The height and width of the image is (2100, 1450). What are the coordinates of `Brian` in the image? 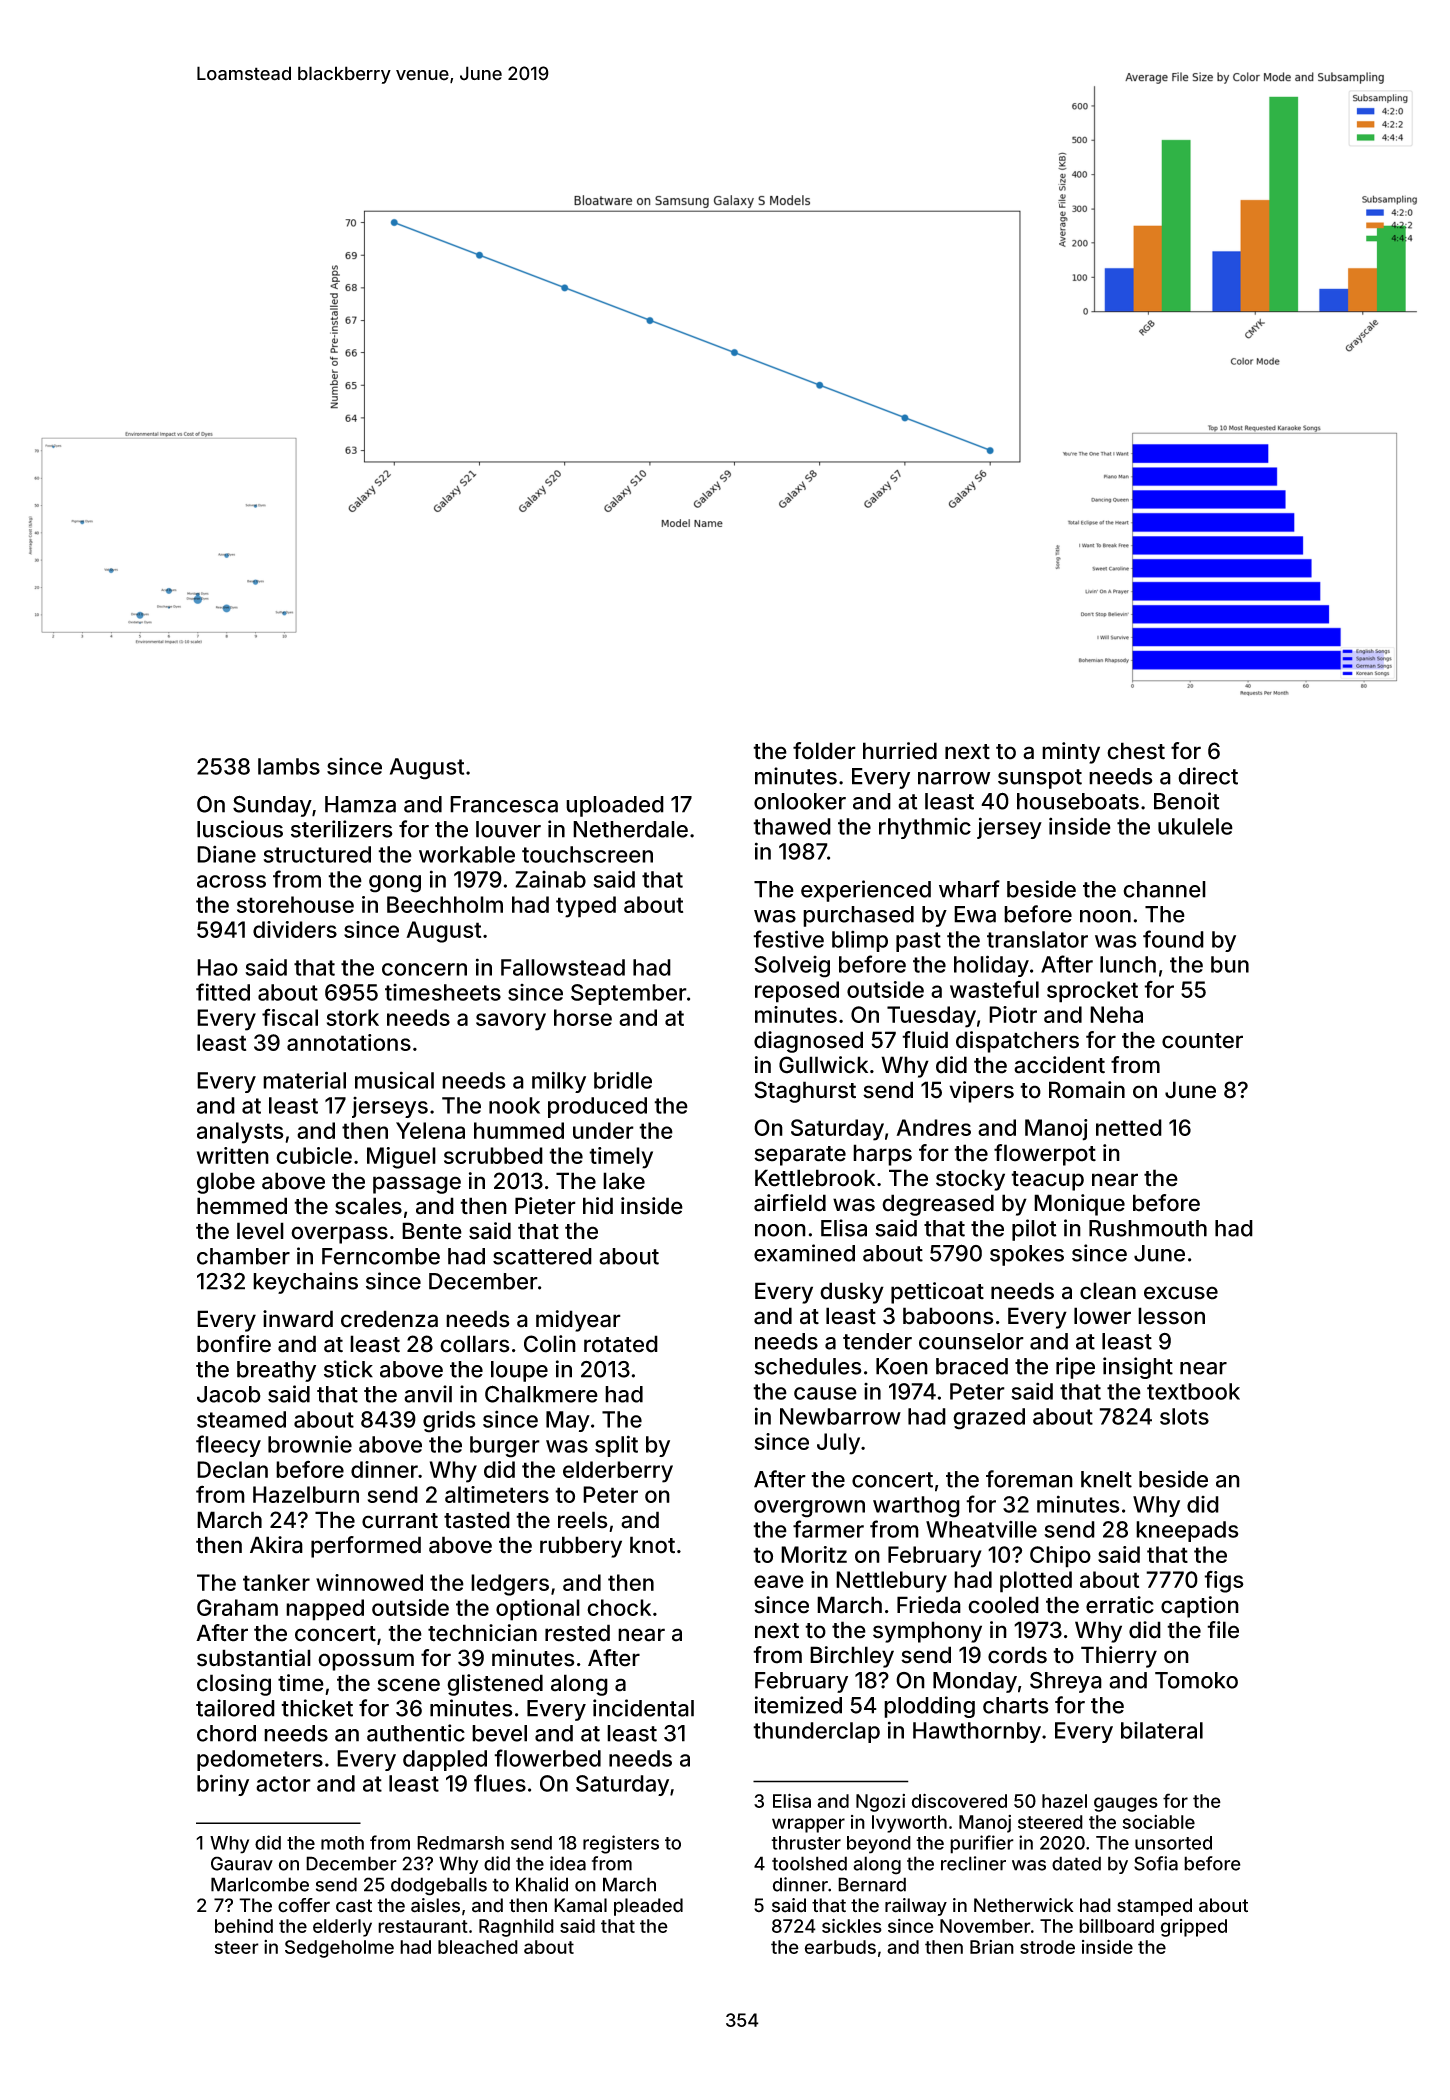 It's located at (992, 1947).
